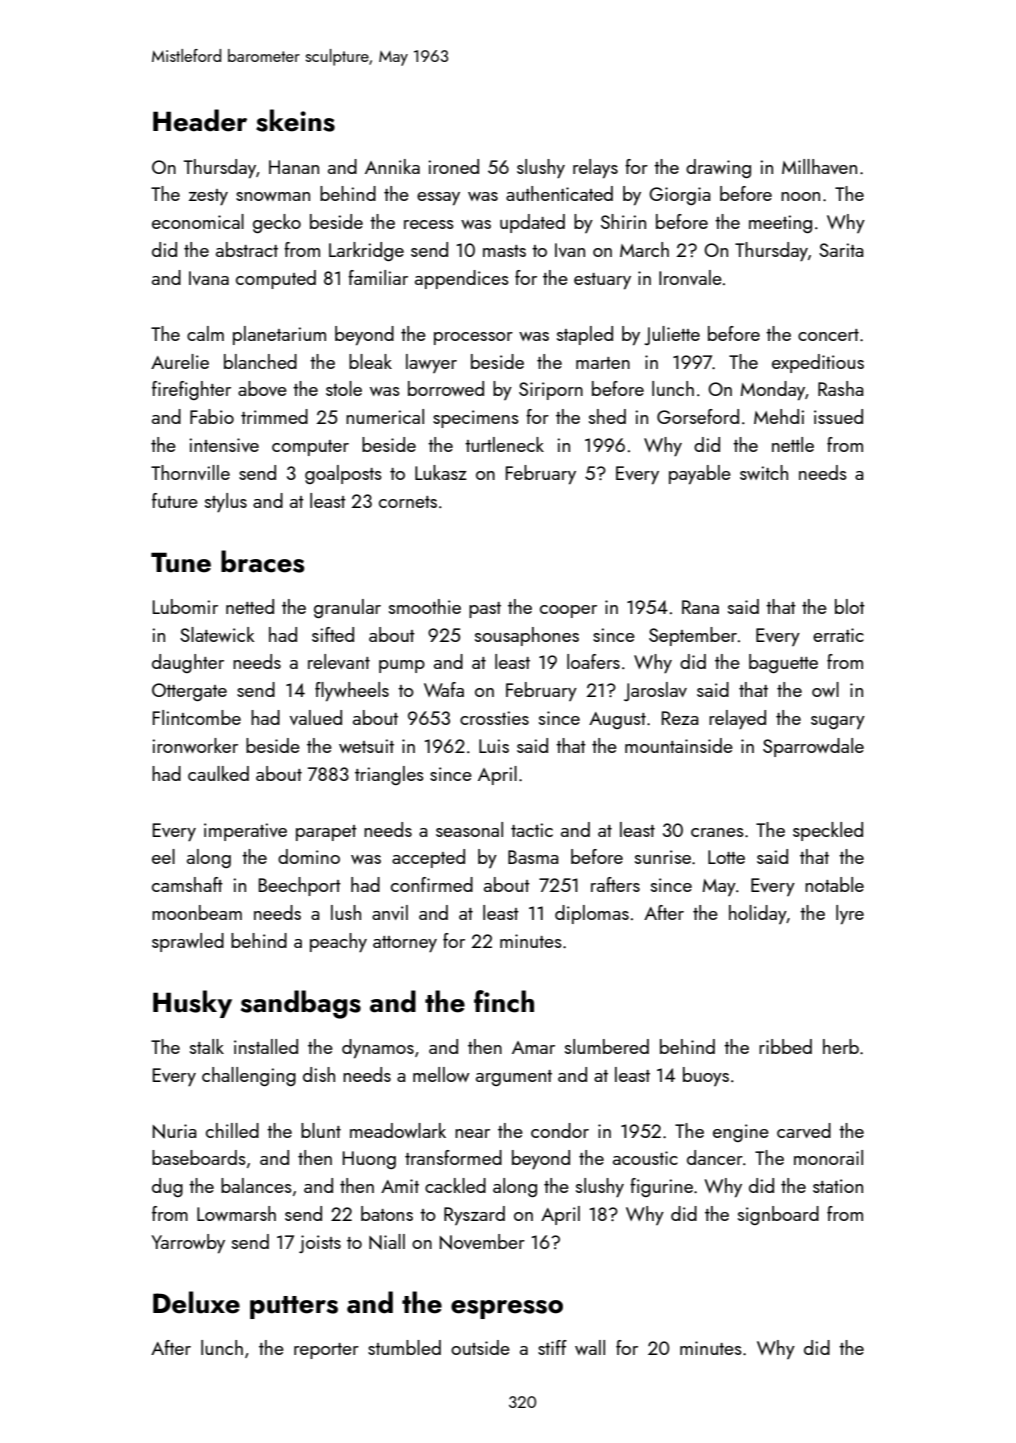 The width and height of the screenshot is (1016, 1443). What do you see at coordinates (191, 390) in the screenshot?
I see `firefighter` at bounding box center [191, 390].
